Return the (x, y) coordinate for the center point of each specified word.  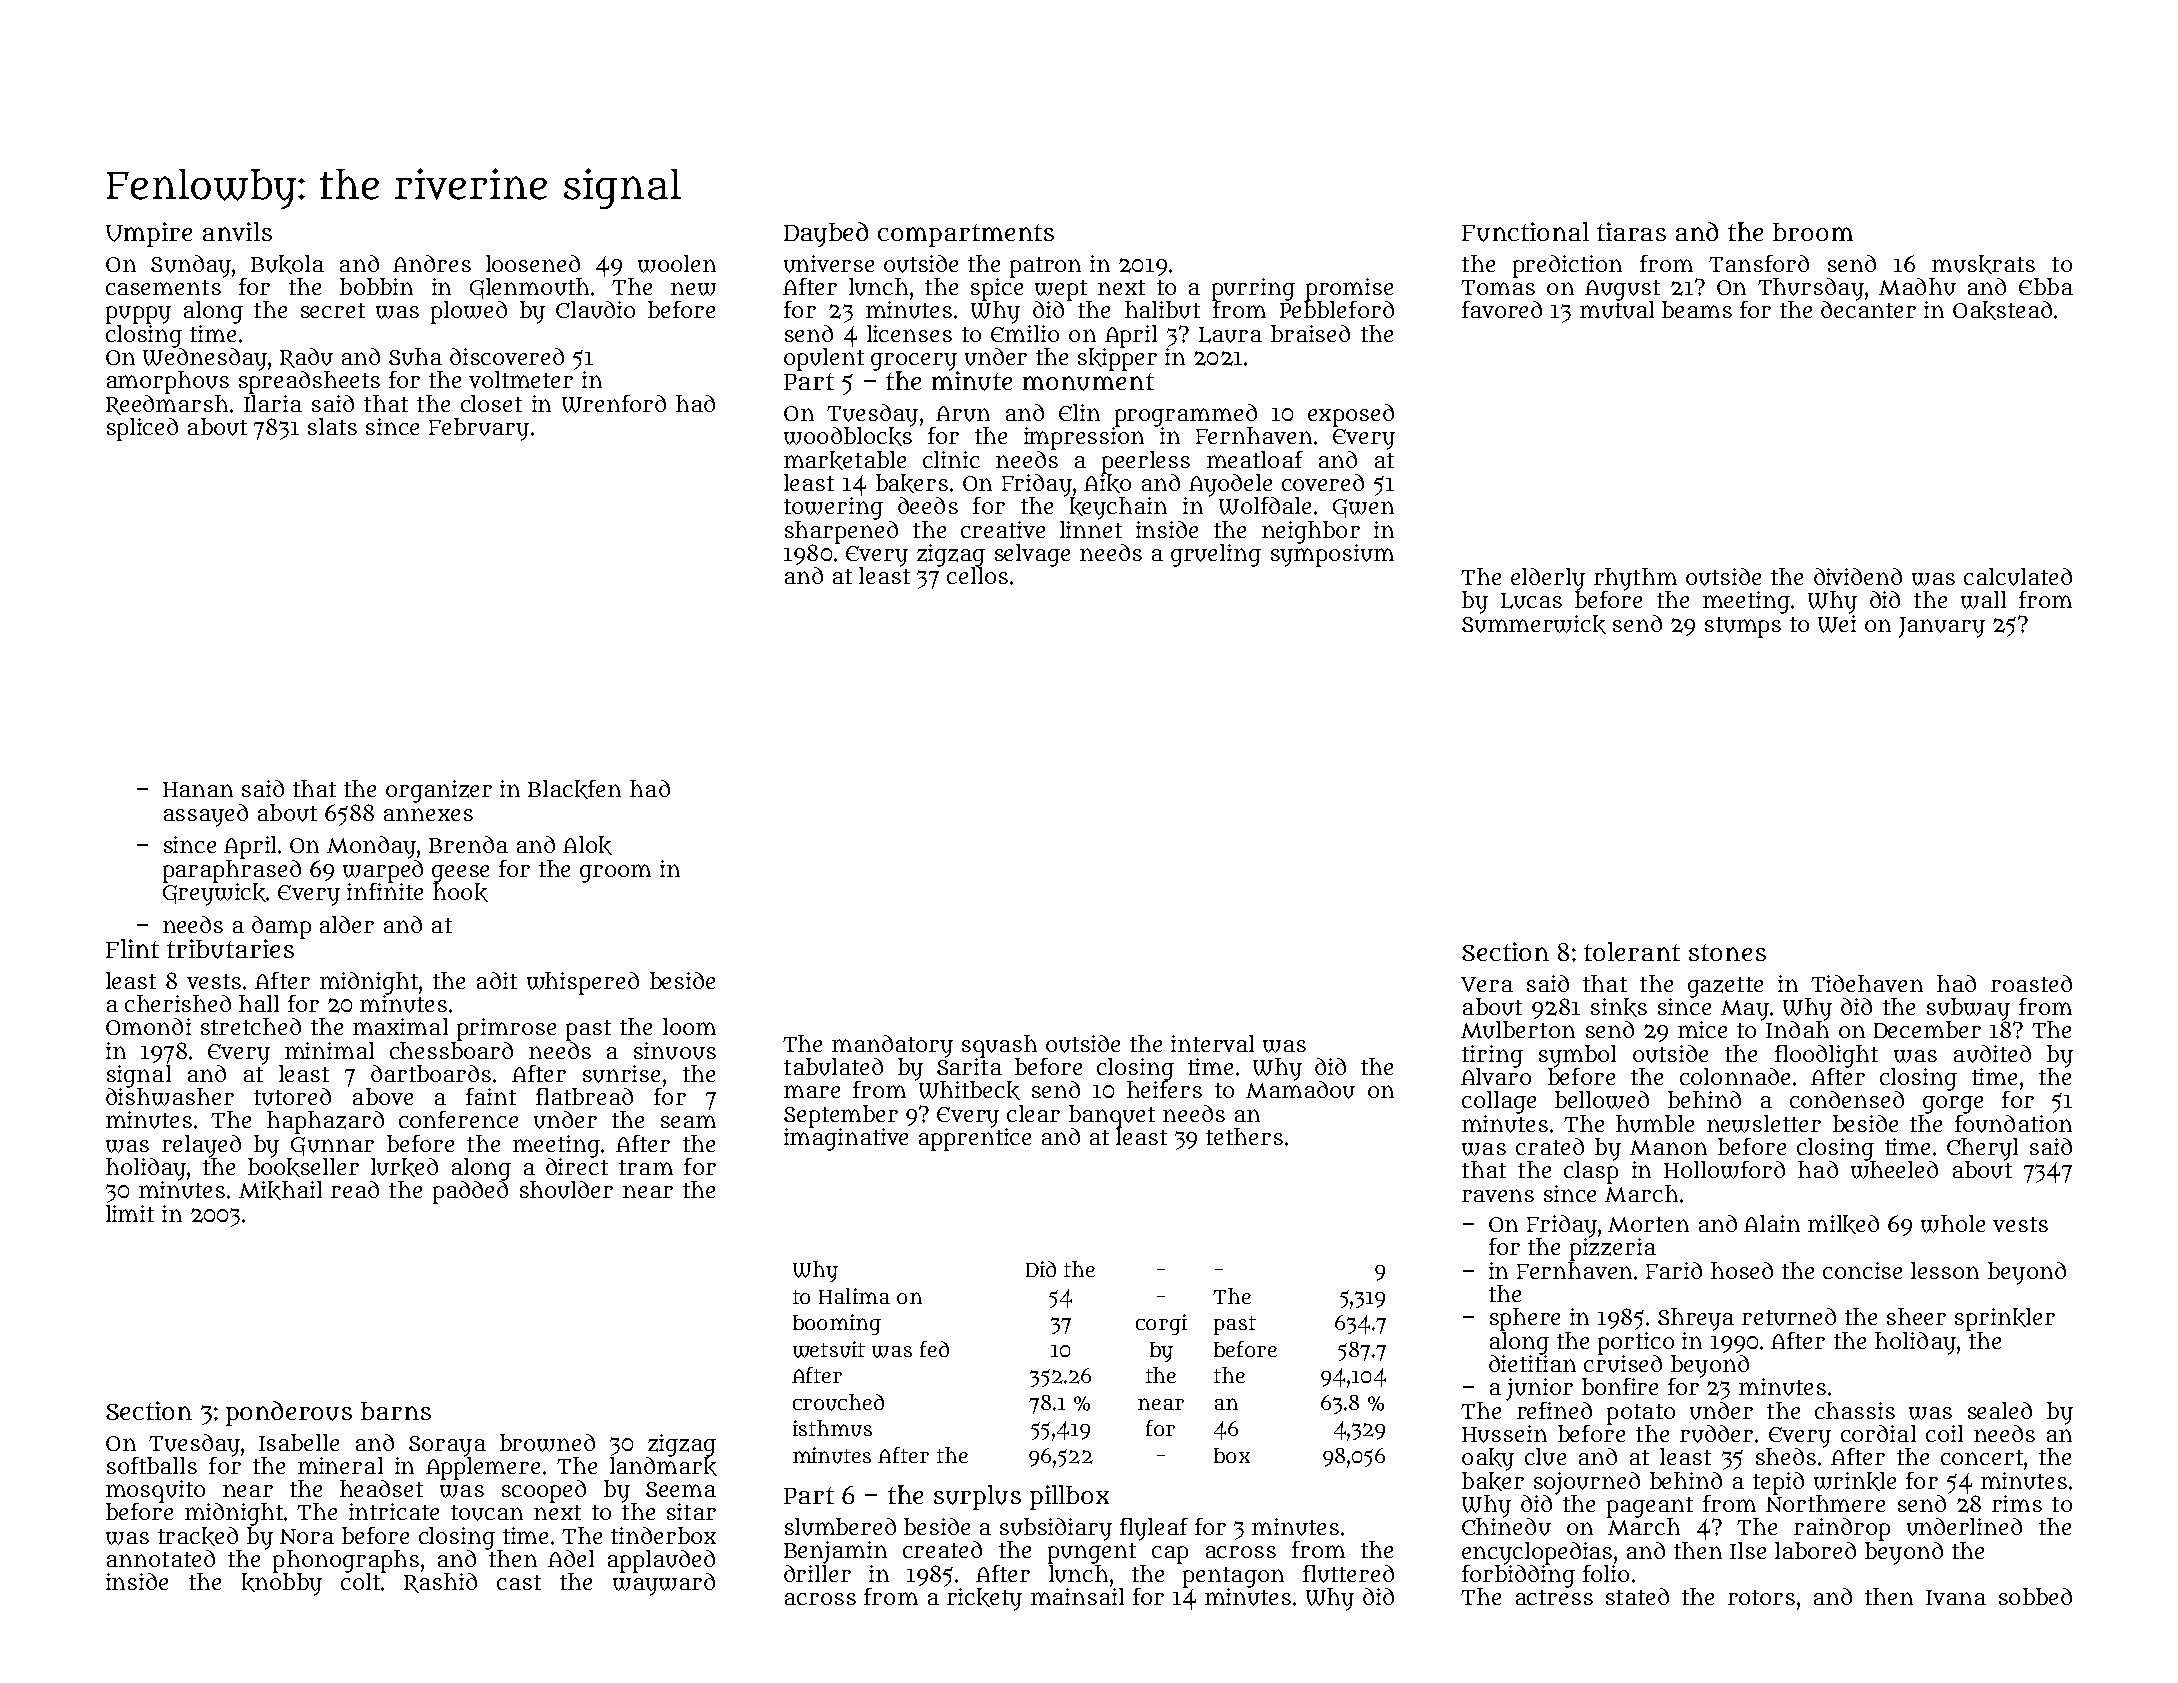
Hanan (198, 789)
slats (332, 426)
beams (1697, 309)
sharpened (841, 532)
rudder (1716, 1434)
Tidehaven (1867, 983)
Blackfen (574, 789)
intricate (394, 1511)
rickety (984, 1599)
